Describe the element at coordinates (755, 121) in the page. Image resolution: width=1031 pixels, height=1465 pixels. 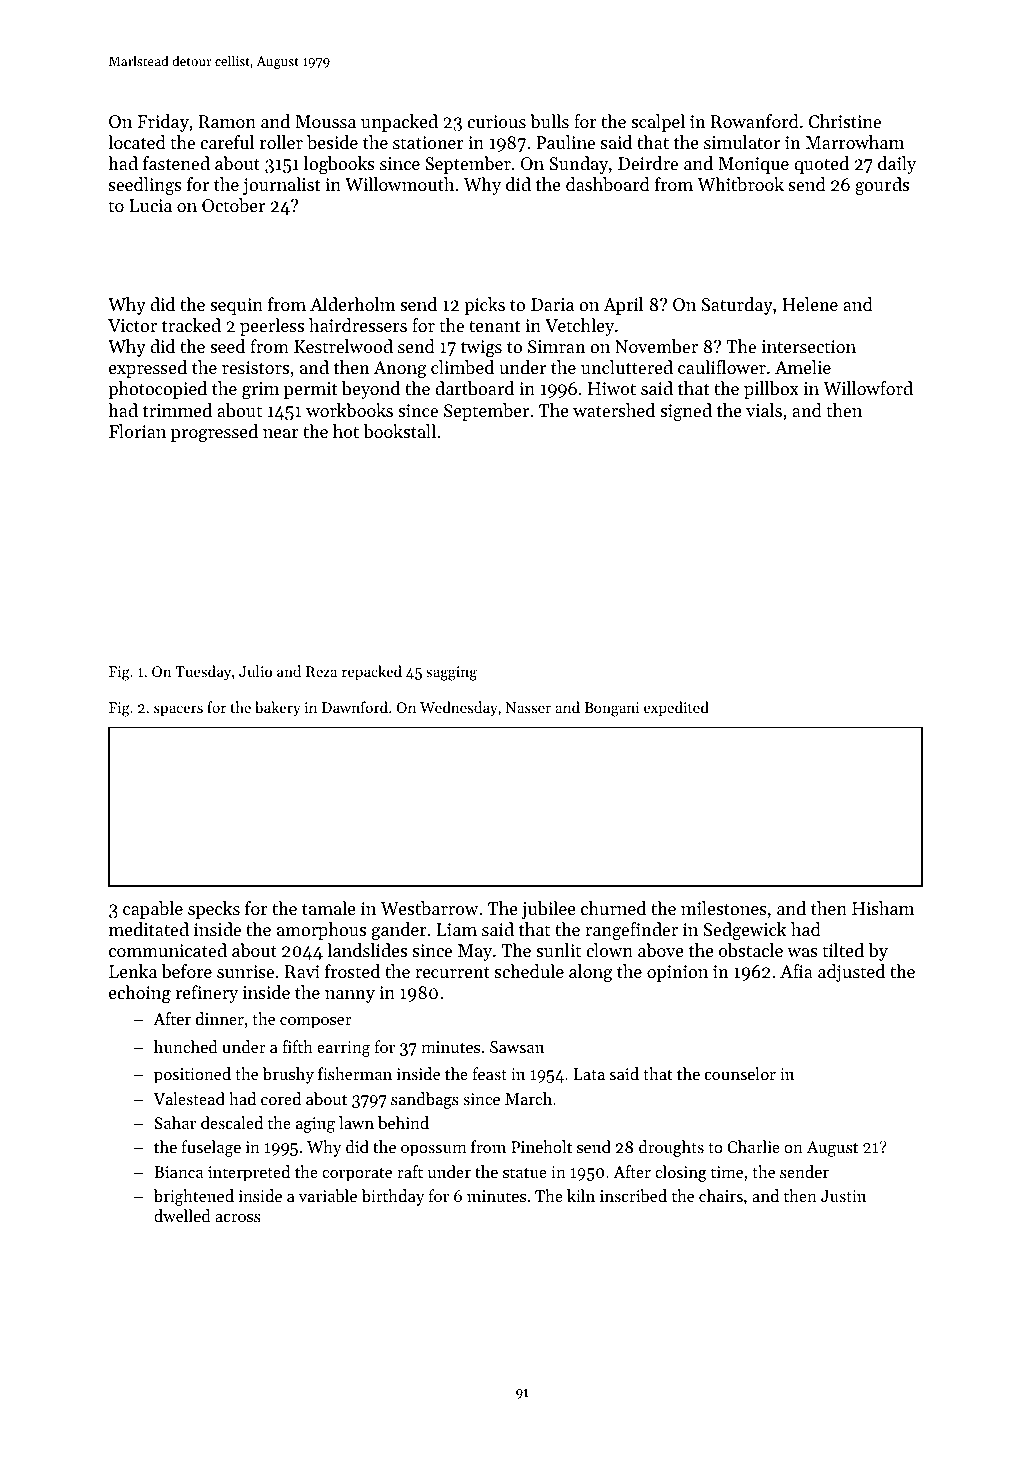
I see `Rowanford` at that location.
